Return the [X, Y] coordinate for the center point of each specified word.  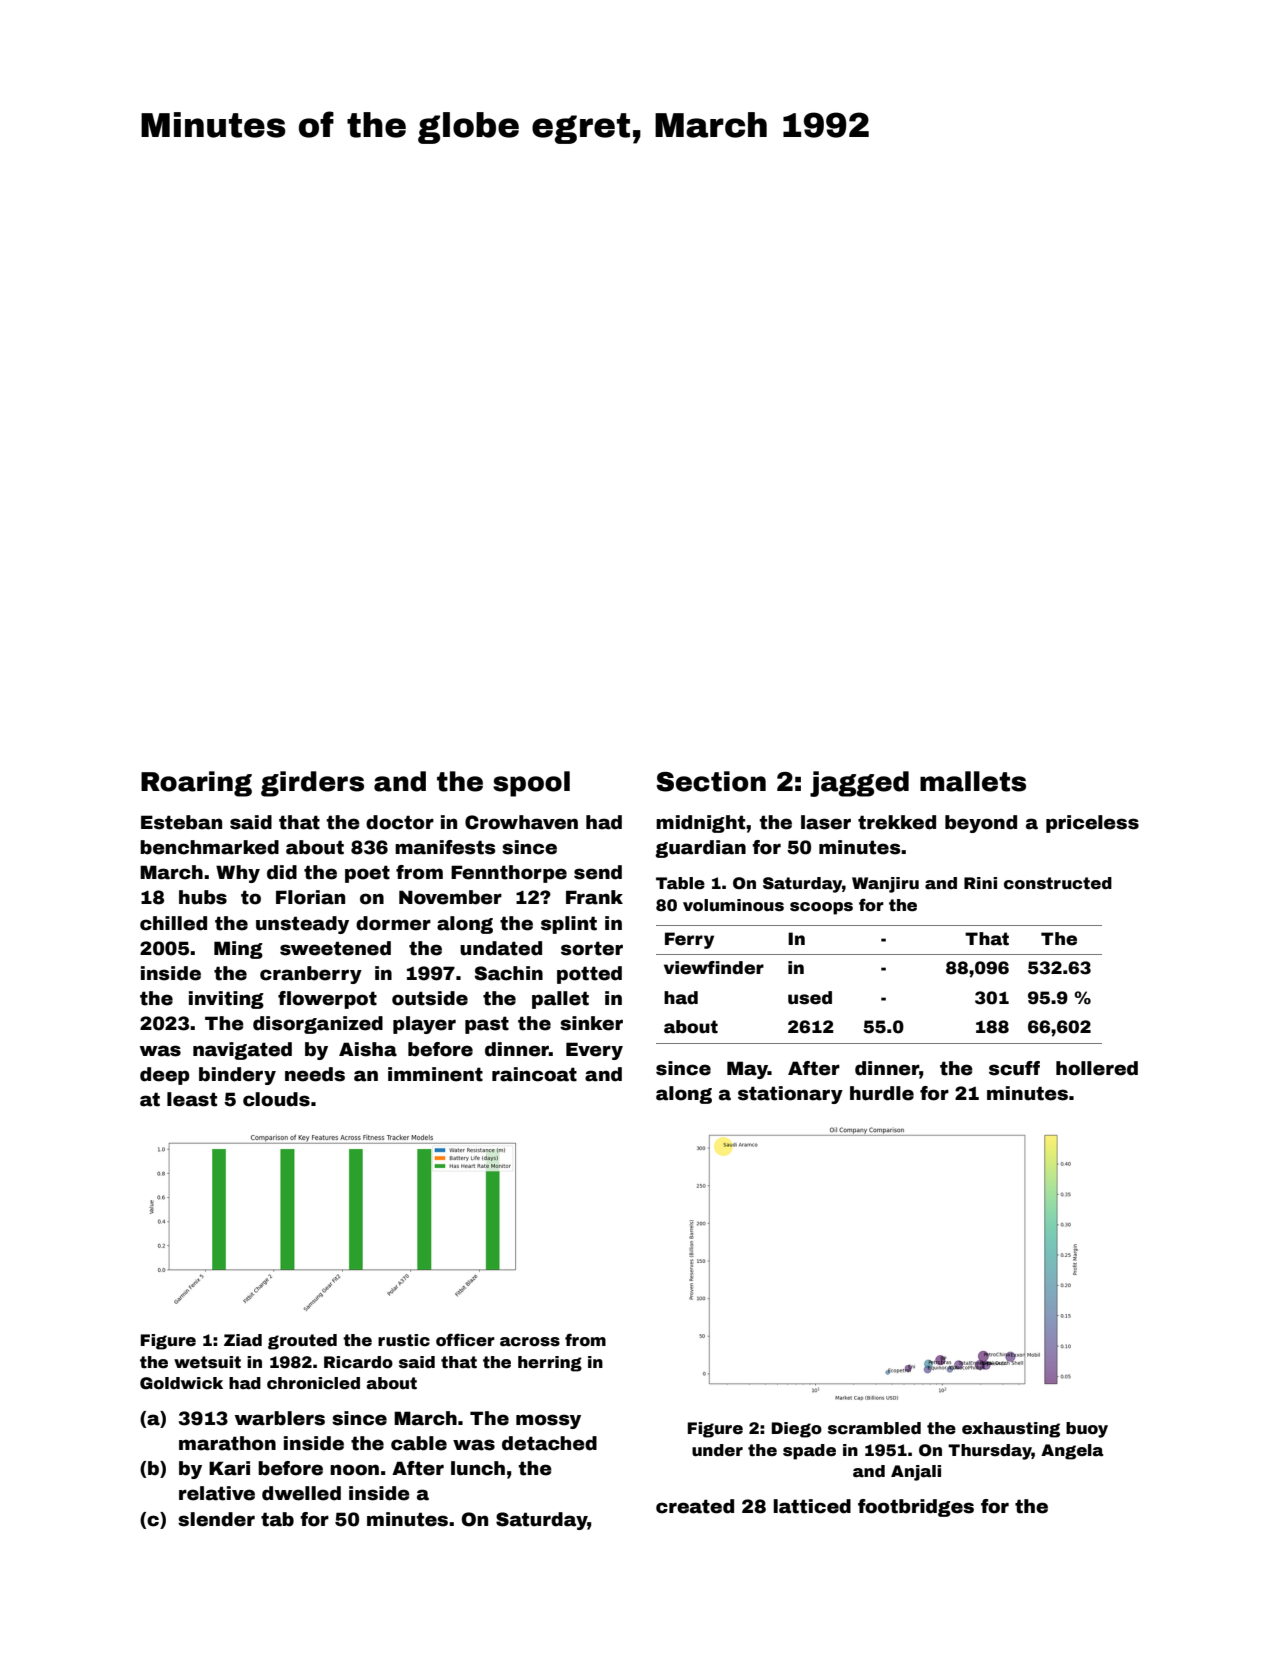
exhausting [1011, 1430]
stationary [790, 1095]
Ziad [243, 1340]
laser [826, 822]
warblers [279, 1418]
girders [312, 784]
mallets [973, 781]
